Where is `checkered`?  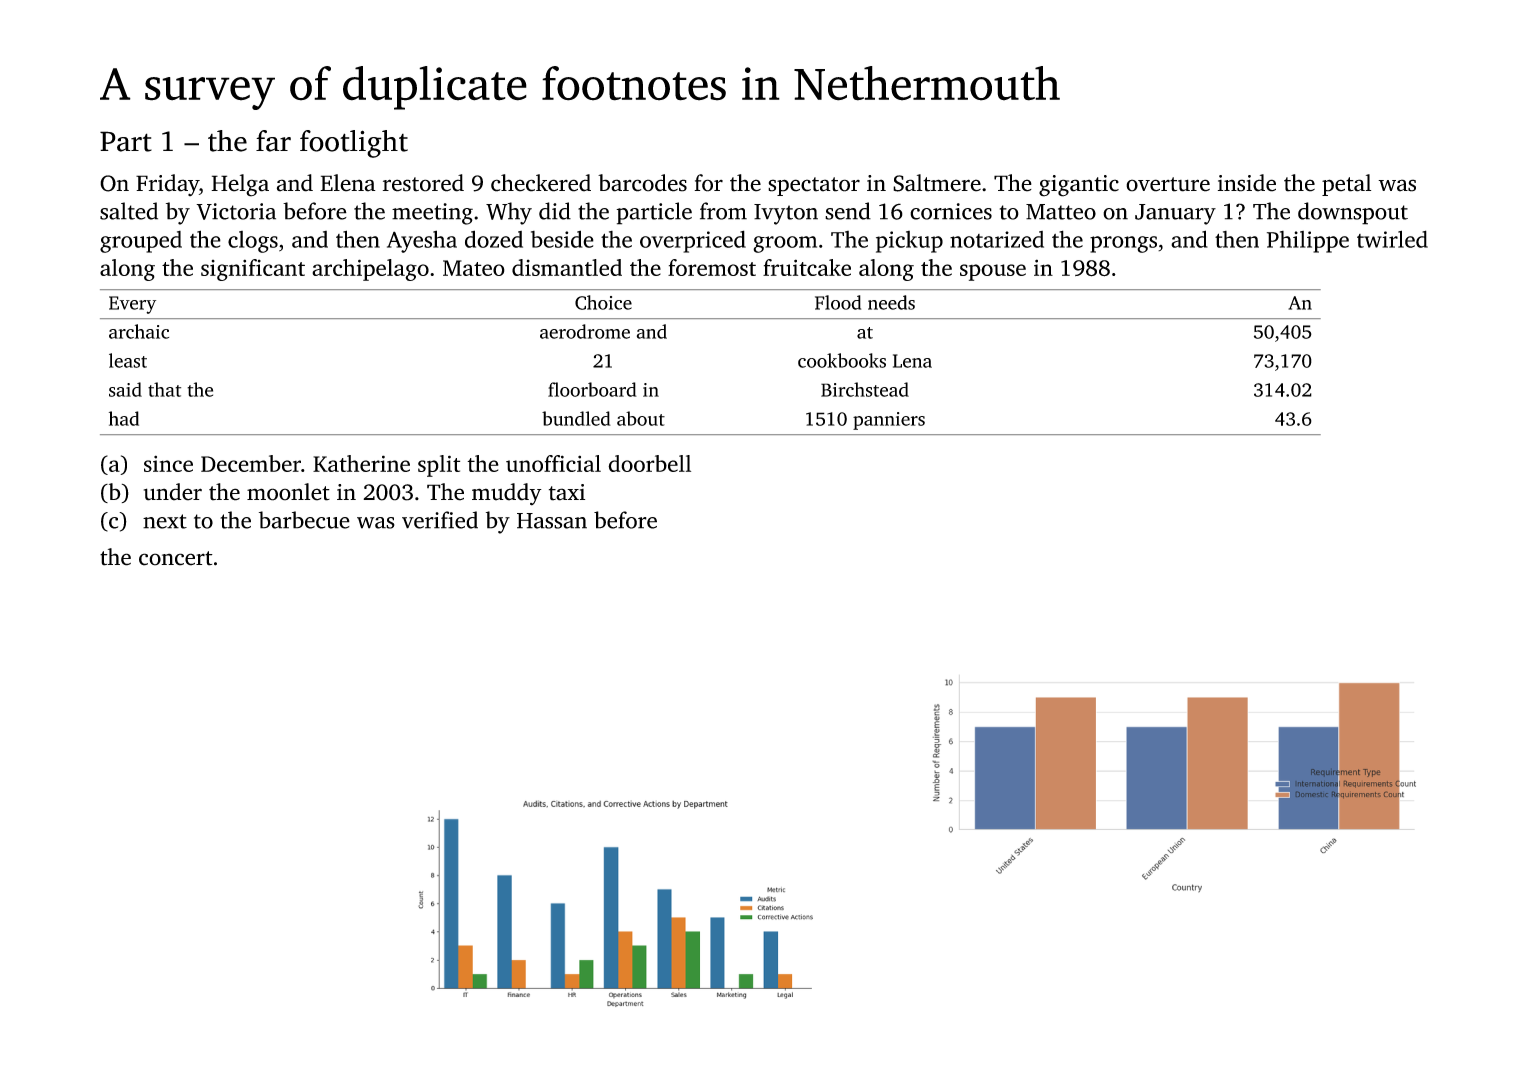
checkered is located at coordinates (541, 183).
